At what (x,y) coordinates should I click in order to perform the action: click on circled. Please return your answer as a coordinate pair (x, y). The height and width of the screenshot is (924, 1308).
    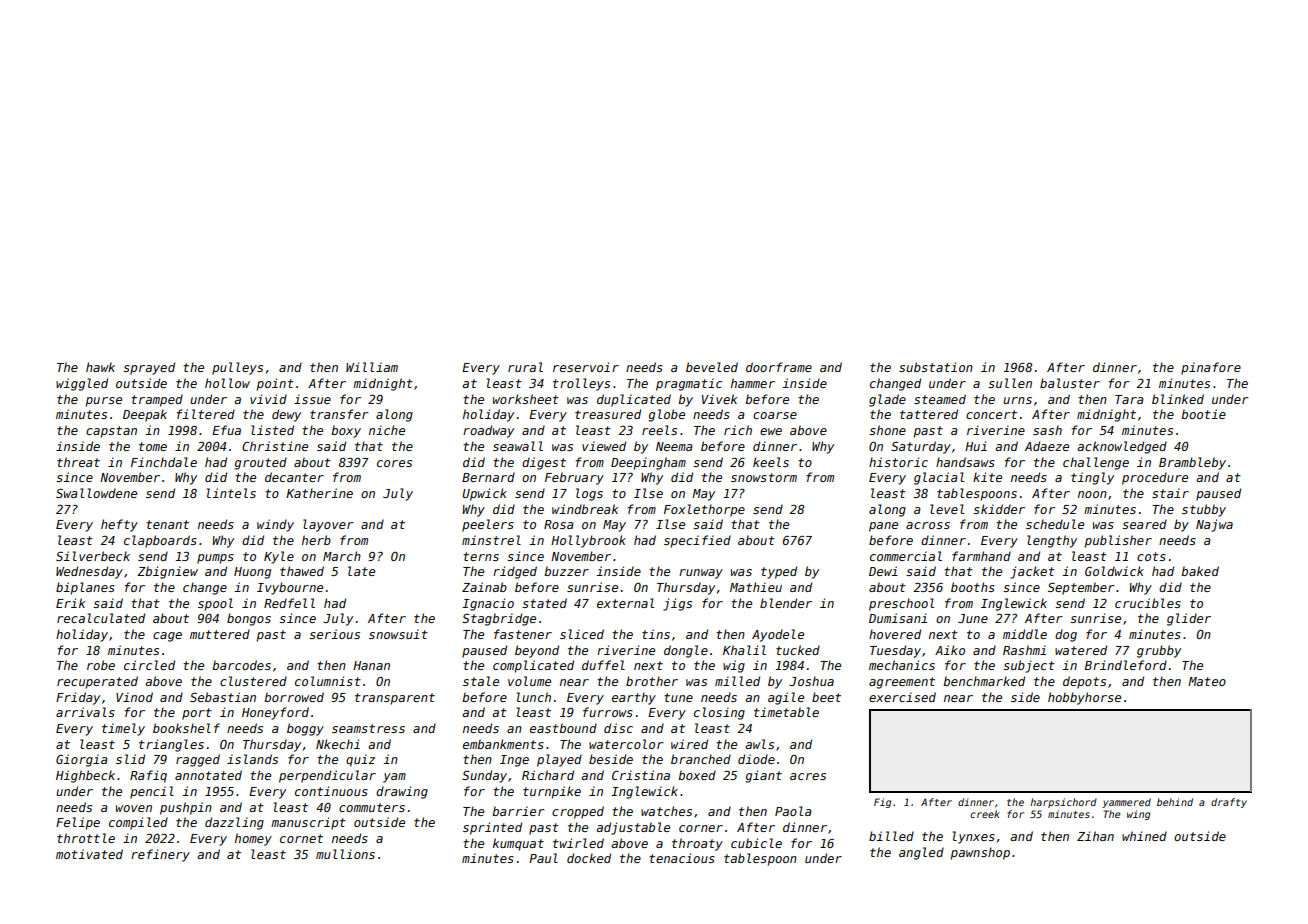
    Looking at the image, I should click on (149, 665).
